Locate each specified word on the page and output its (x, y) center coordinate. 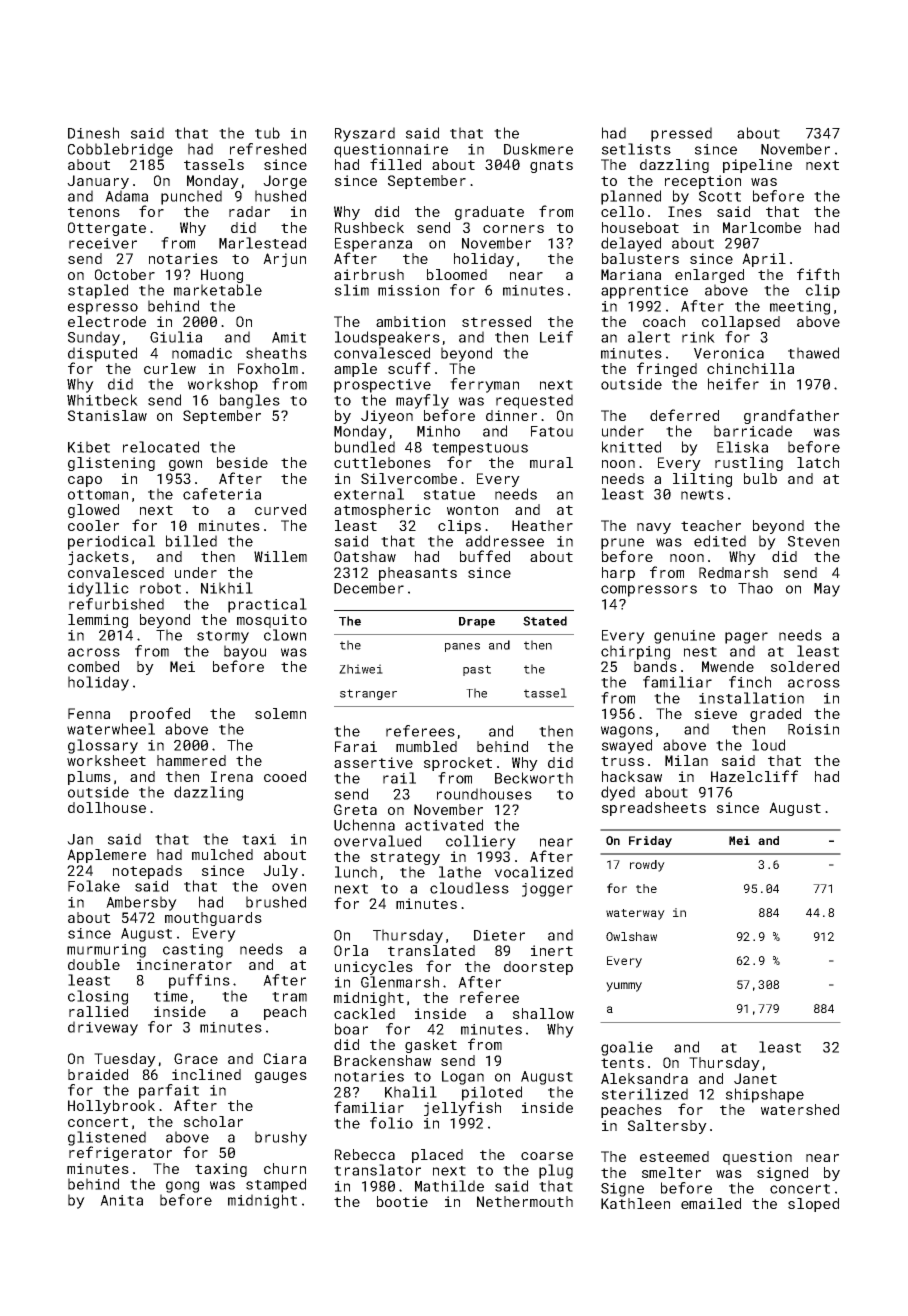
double (94, 964)
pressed (681, 134)
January (98, 182)
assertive (373, 762)
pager (746, 638)
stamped (276, 1185)
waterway (635, 914)
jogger (547, 890)
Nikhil (227, 588)
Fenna (89, 713)
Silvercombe (409, 478)
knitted (631, 447)
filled (395, 164)
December (369, 588)
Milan (686, 760)
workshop (223, 385)
